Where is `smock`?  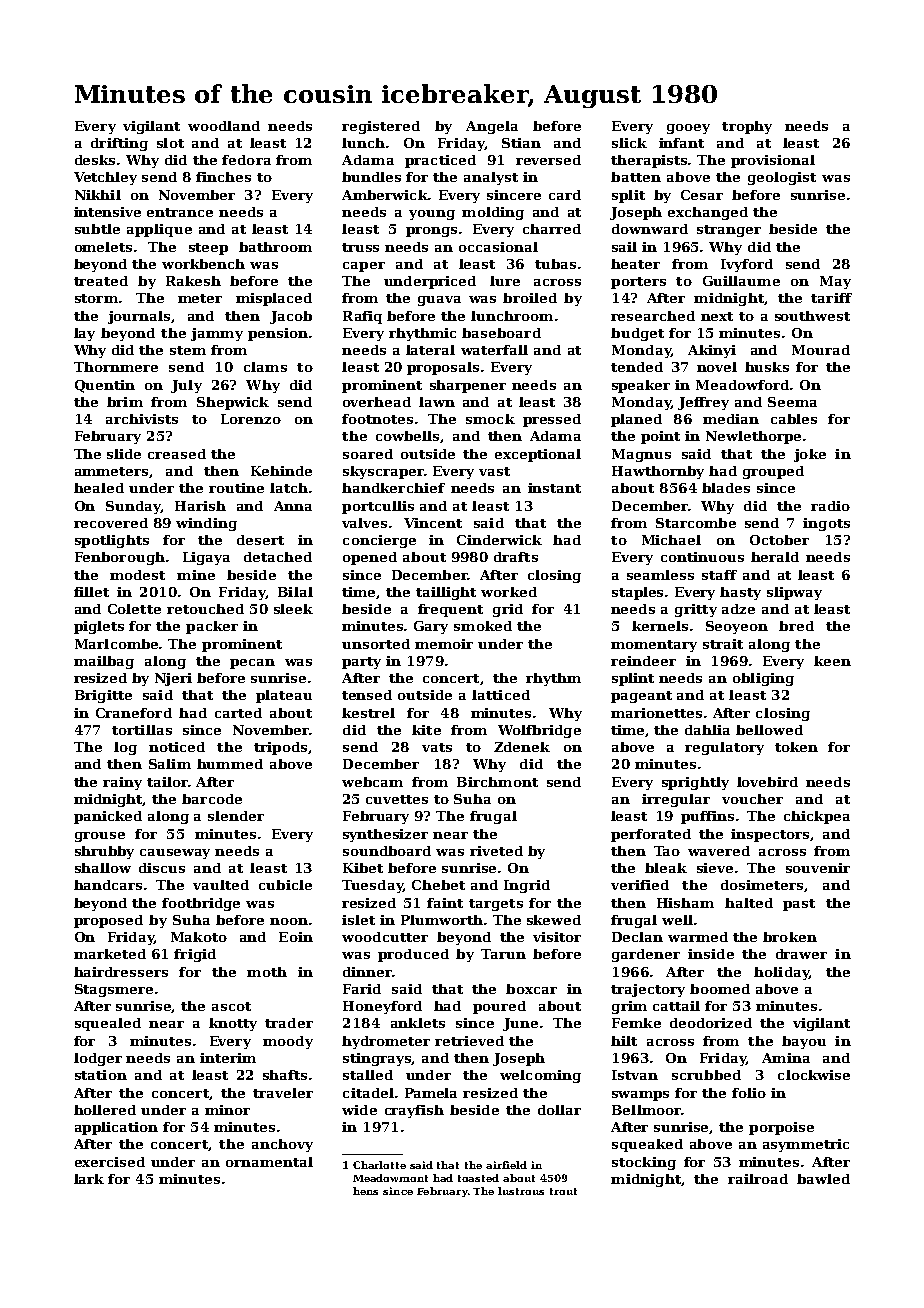 smock is located at coordinates (490, 419).
